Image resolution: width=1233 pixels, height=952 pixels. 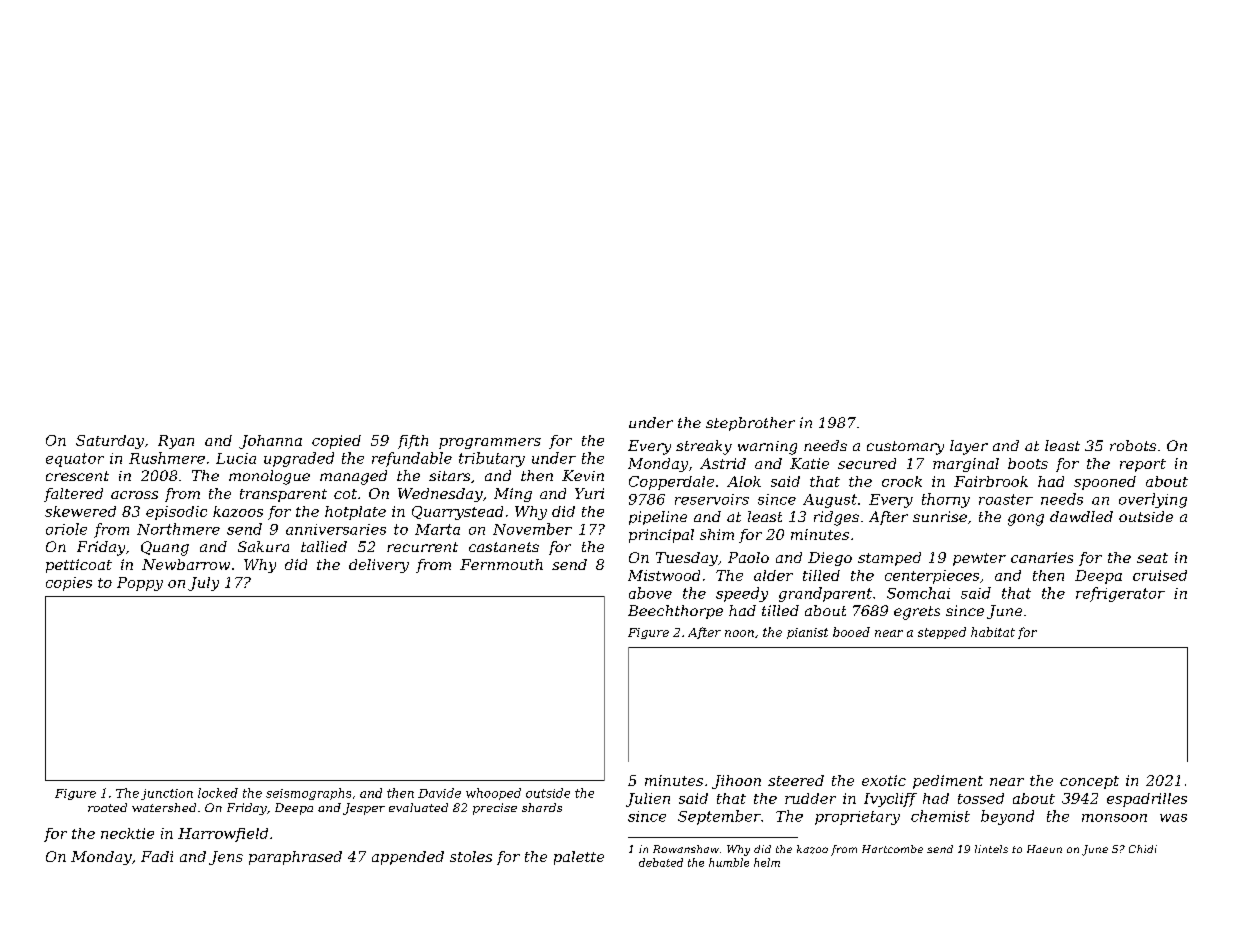 What do you see at coordinates (991, 481) in the page?
I see `Fairbrook` at bounding box center [991, 481].
